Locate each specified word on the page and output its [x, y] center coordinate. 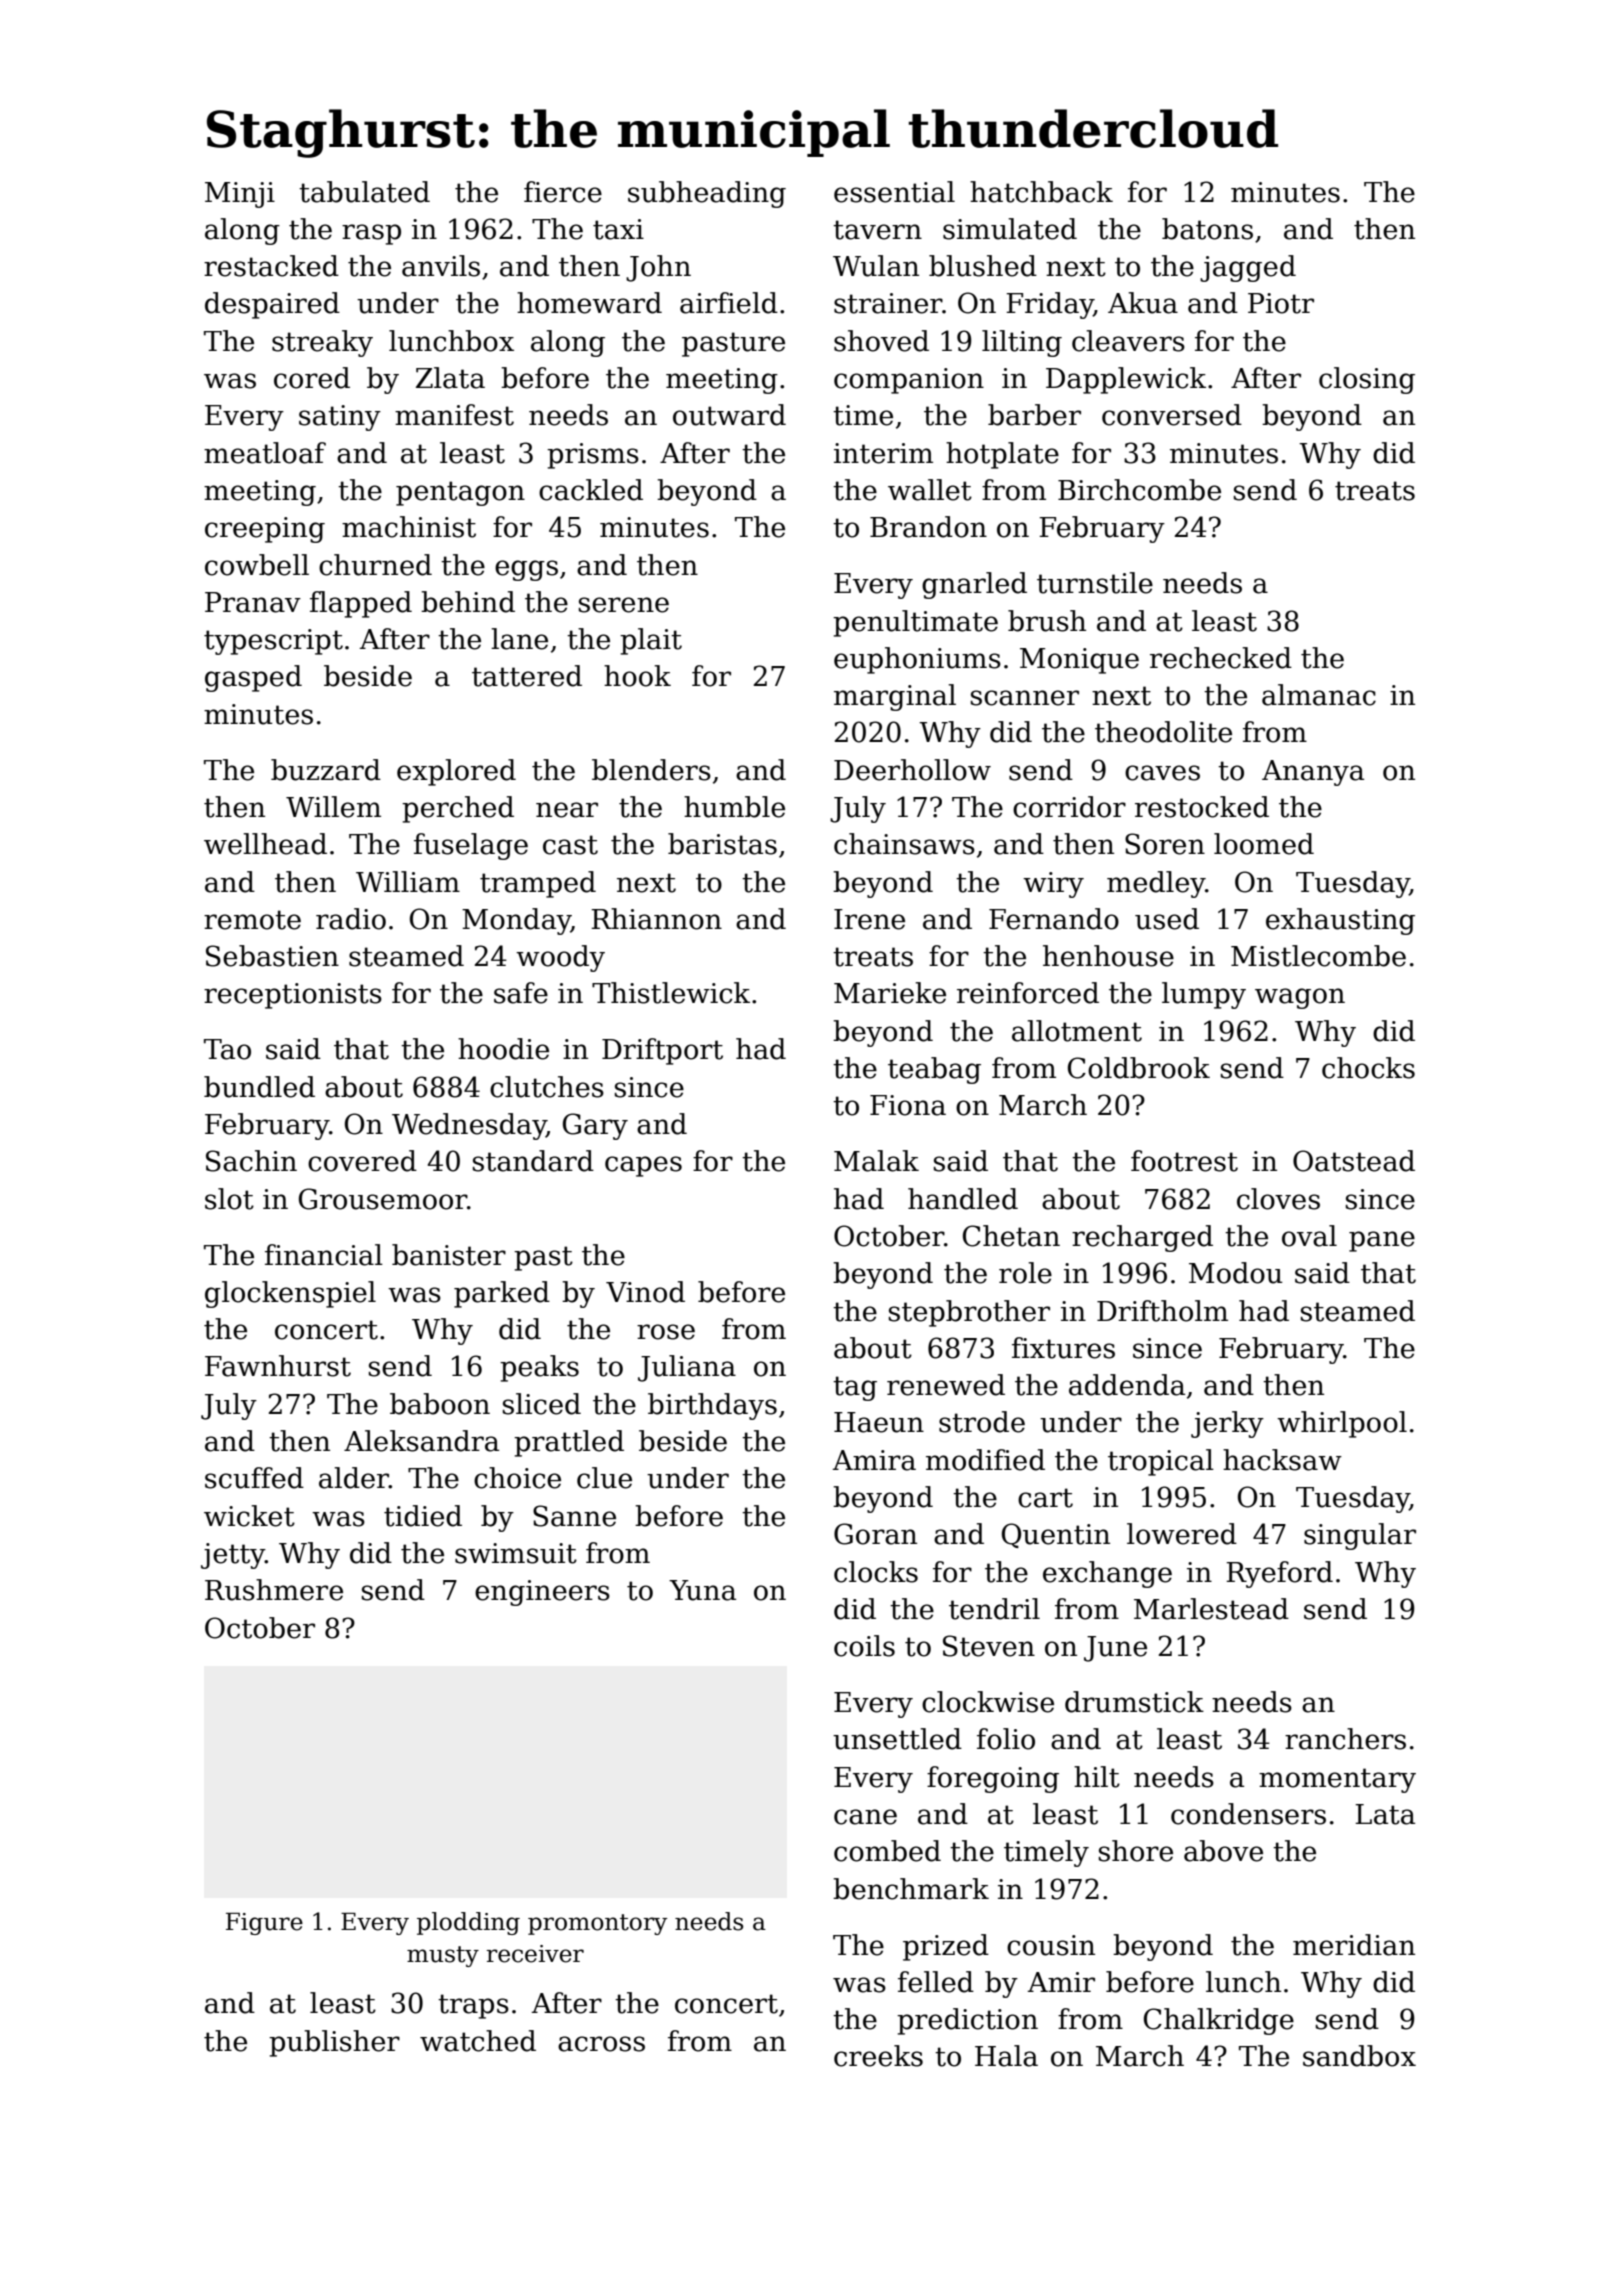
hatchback [1041, 192]
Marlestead [1211, 1609]
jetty [233, 1556]
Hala [1006, 2056]
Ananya [1313, 773]
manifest [454, 415]
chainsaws [904, 844]
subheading [707, 194]
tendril [994, 1609]
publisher [334, 2043]
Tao [227, 1049]
